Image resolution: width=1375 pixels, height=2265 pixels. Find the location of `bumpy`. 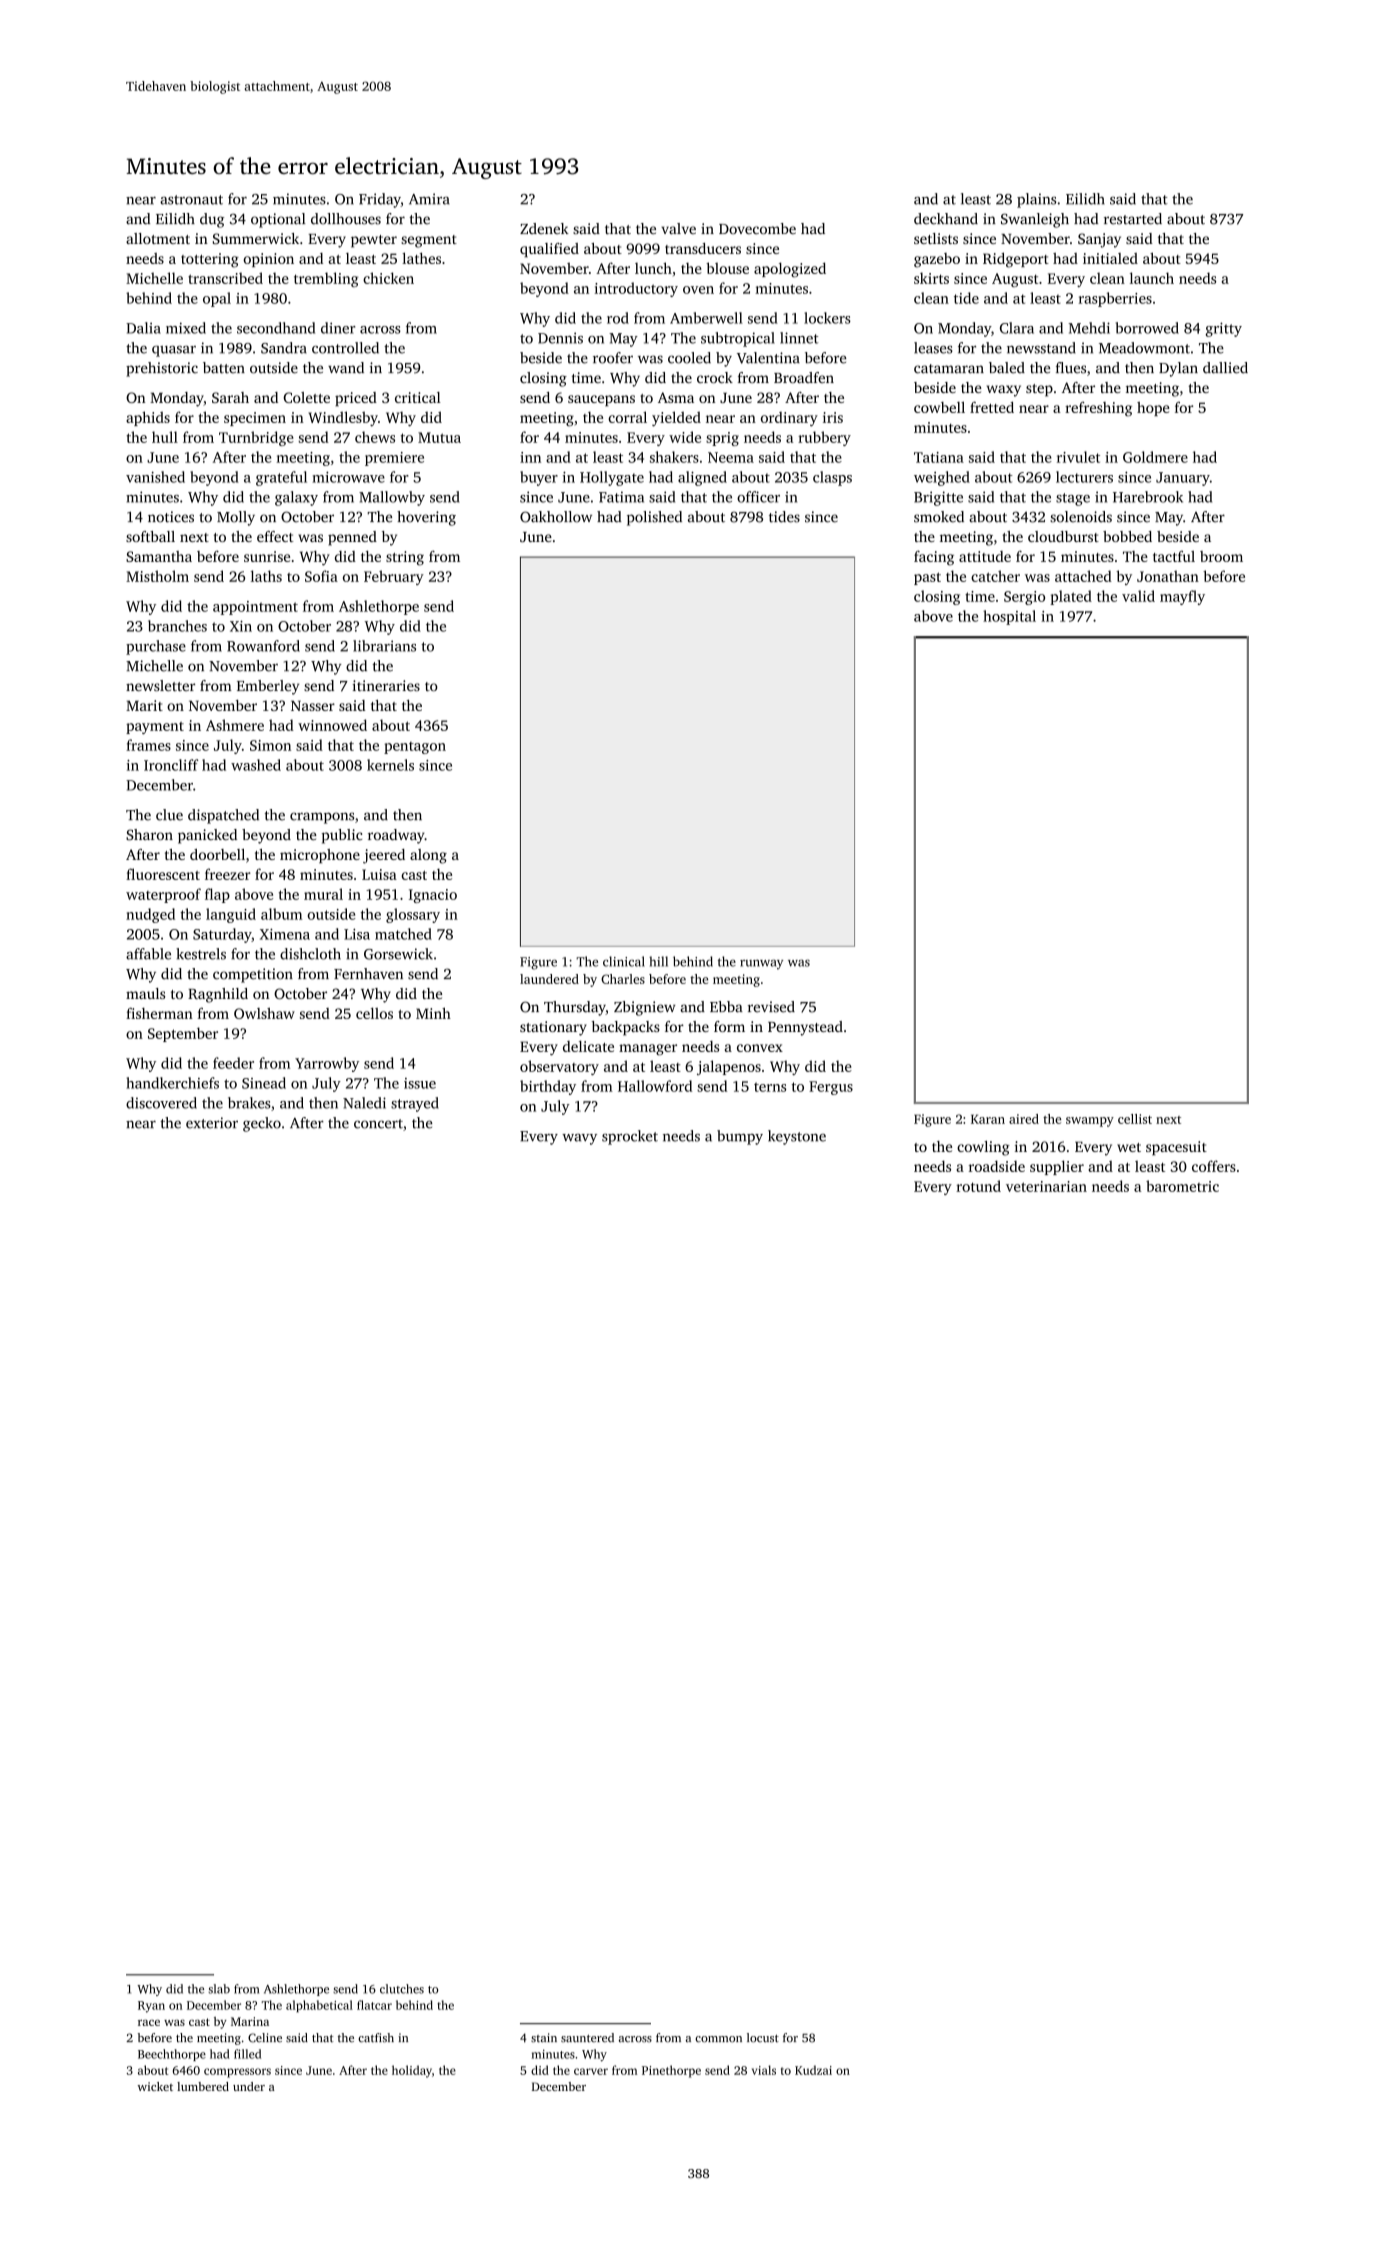

bumpy is located at coordinates (740, 1137).
